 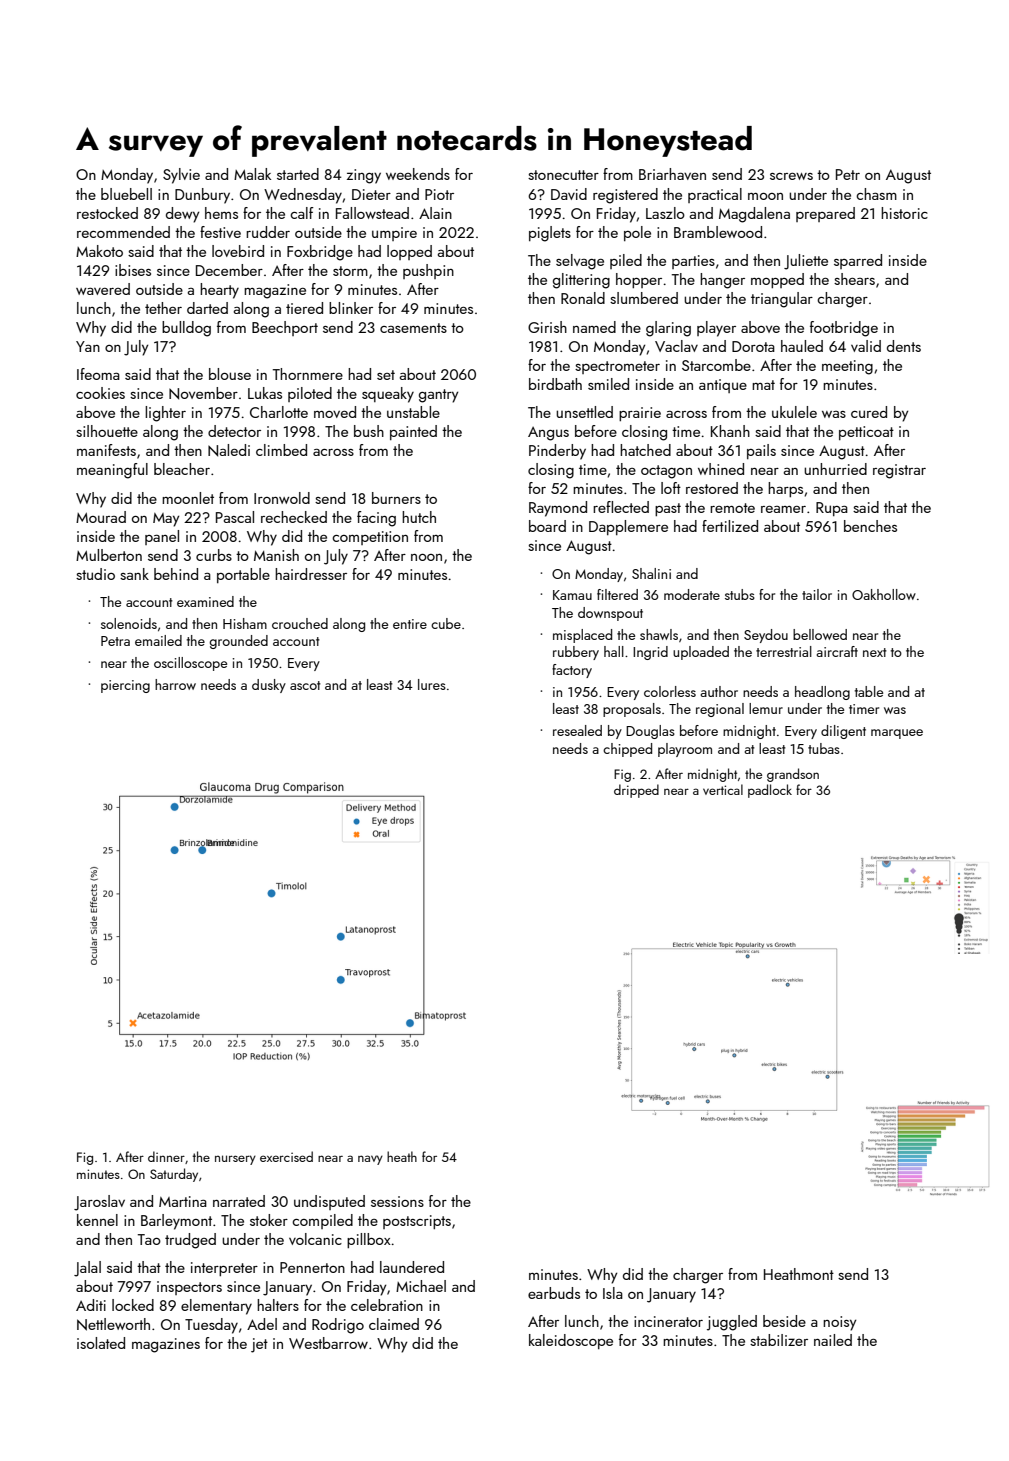 What do you see at coordinates (636, 791) in the screenshot?
I see `dripped` at bounding box center [636, 791].
